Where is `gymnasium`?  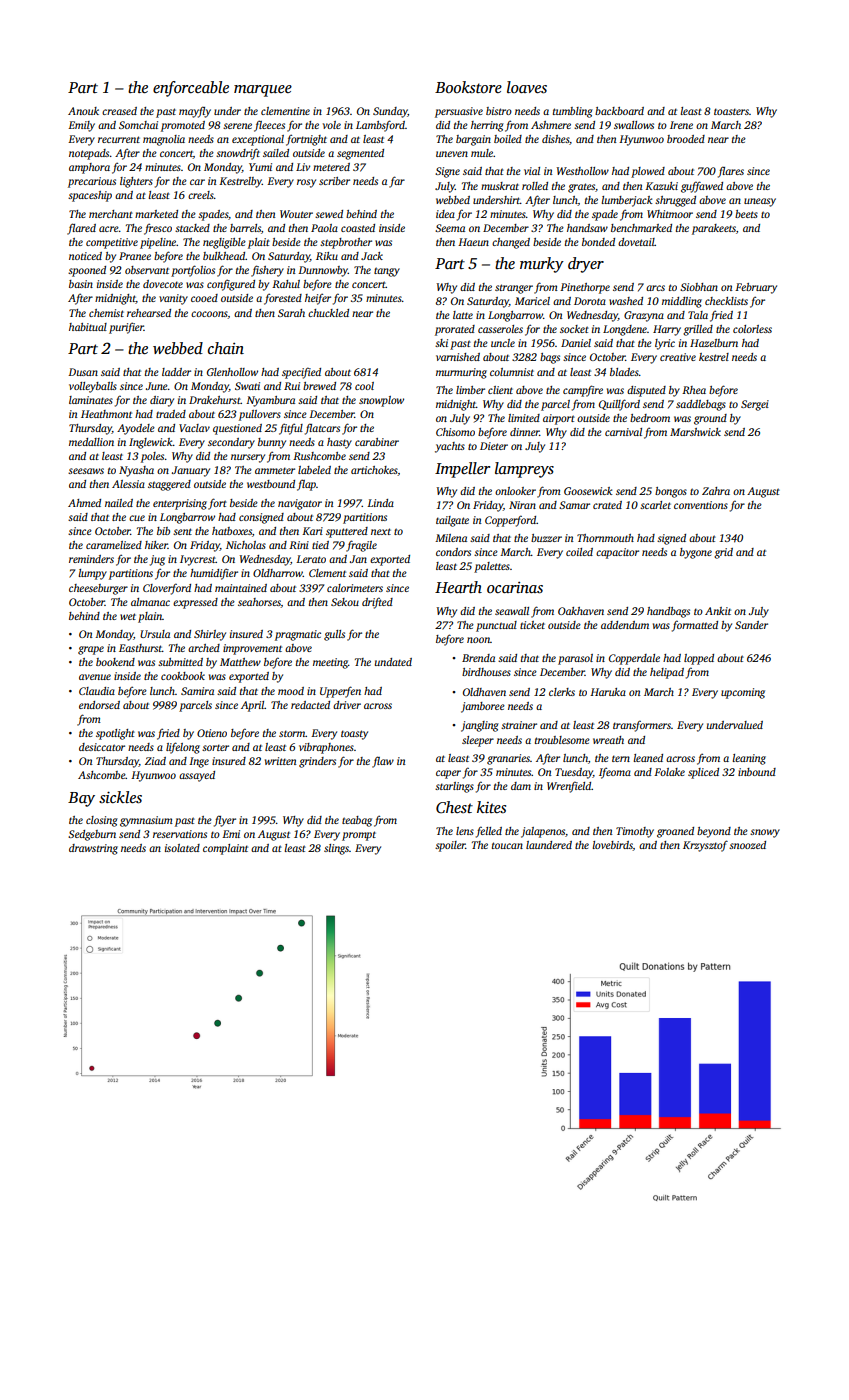
gymnasium is located at coordinates (146, 821).
